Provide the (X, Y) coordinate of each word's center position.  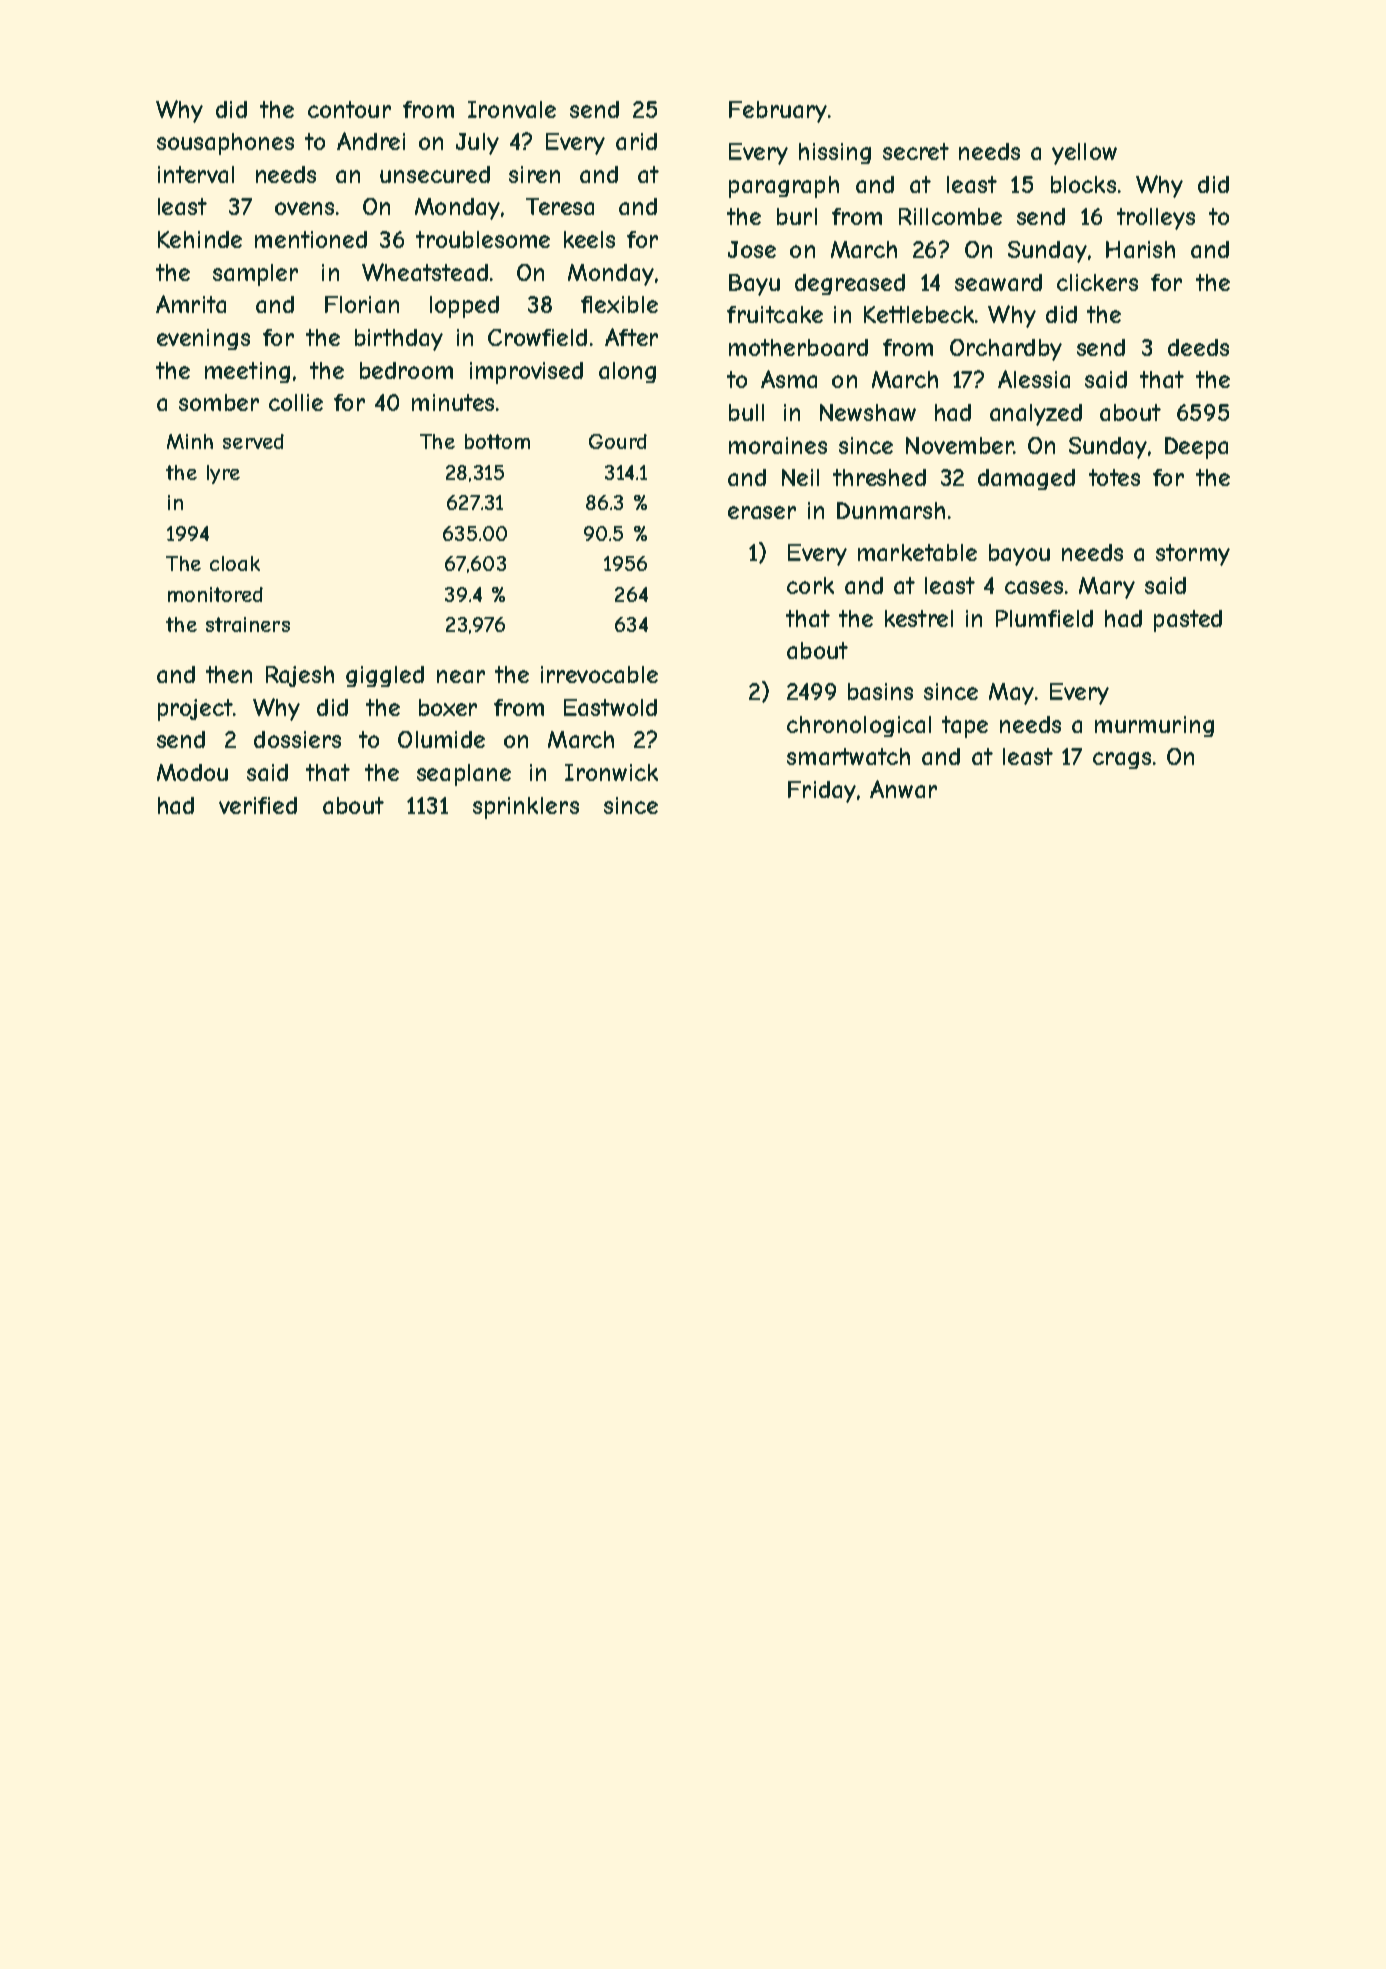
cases (1034, 587)
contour (349, 109)
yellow (1084, 154)
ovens (304, 208)
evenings (203, 339)
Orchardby (1006, 350)
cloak (235, 563)
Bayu (754, 285)
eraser (762, 512)
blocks (1083, 184)
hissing (835, 153)
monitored (215, 594)
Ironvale (512, 109)
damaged (1026, 479)
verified (258, 805)
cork (810, 585)
